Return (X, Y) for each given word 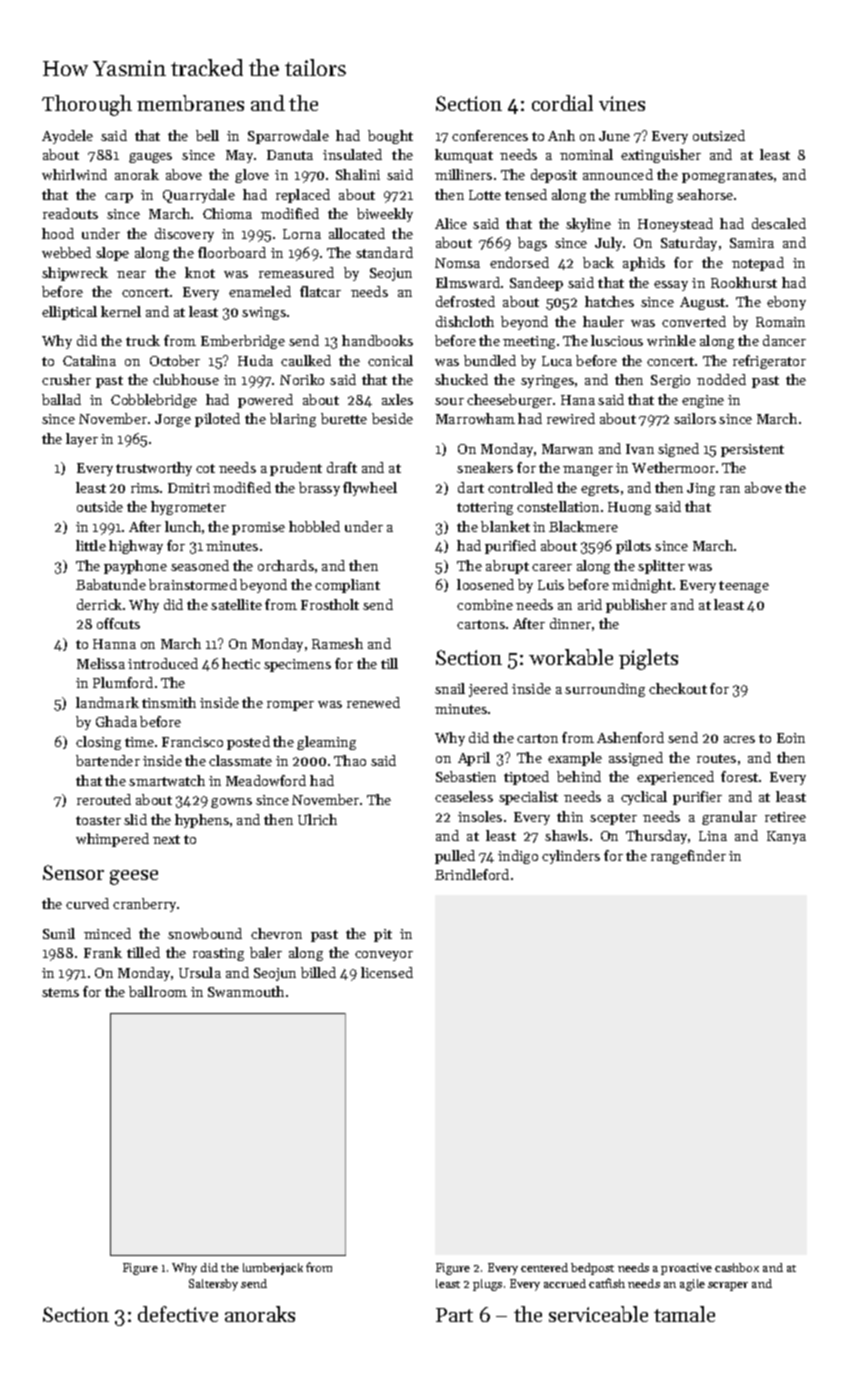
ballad (61, 399)
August (702, 303)
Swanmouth (246, 991)
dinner (570, 623)
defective (178, 1314)
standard (384, 252)
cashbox (737, 1267)
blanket (505, 526)
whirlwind (74, 174)
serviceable (598, 1314)
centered (544, 1267)
